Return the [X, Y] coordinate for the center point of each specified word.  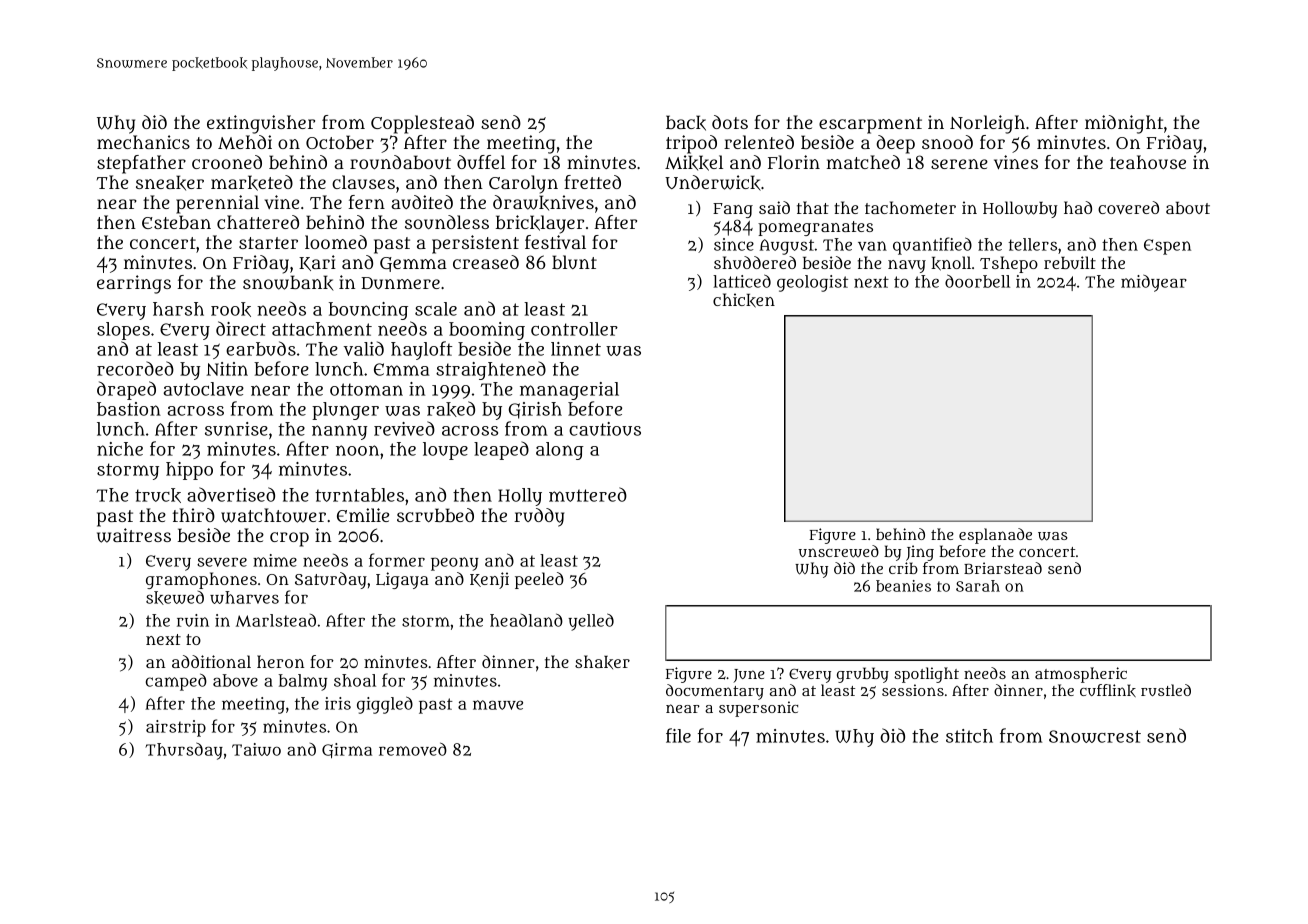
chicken [744, 300]
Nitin [227, 369]
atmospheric [1081, 675]
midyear [1154, 283]
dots [730, 122]
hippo [189, 471]
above [235, 680]
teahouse [1148, 162]
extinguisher [261, 124]
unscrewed [839, 551]
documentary [715, 692]
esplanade [995, 536]
